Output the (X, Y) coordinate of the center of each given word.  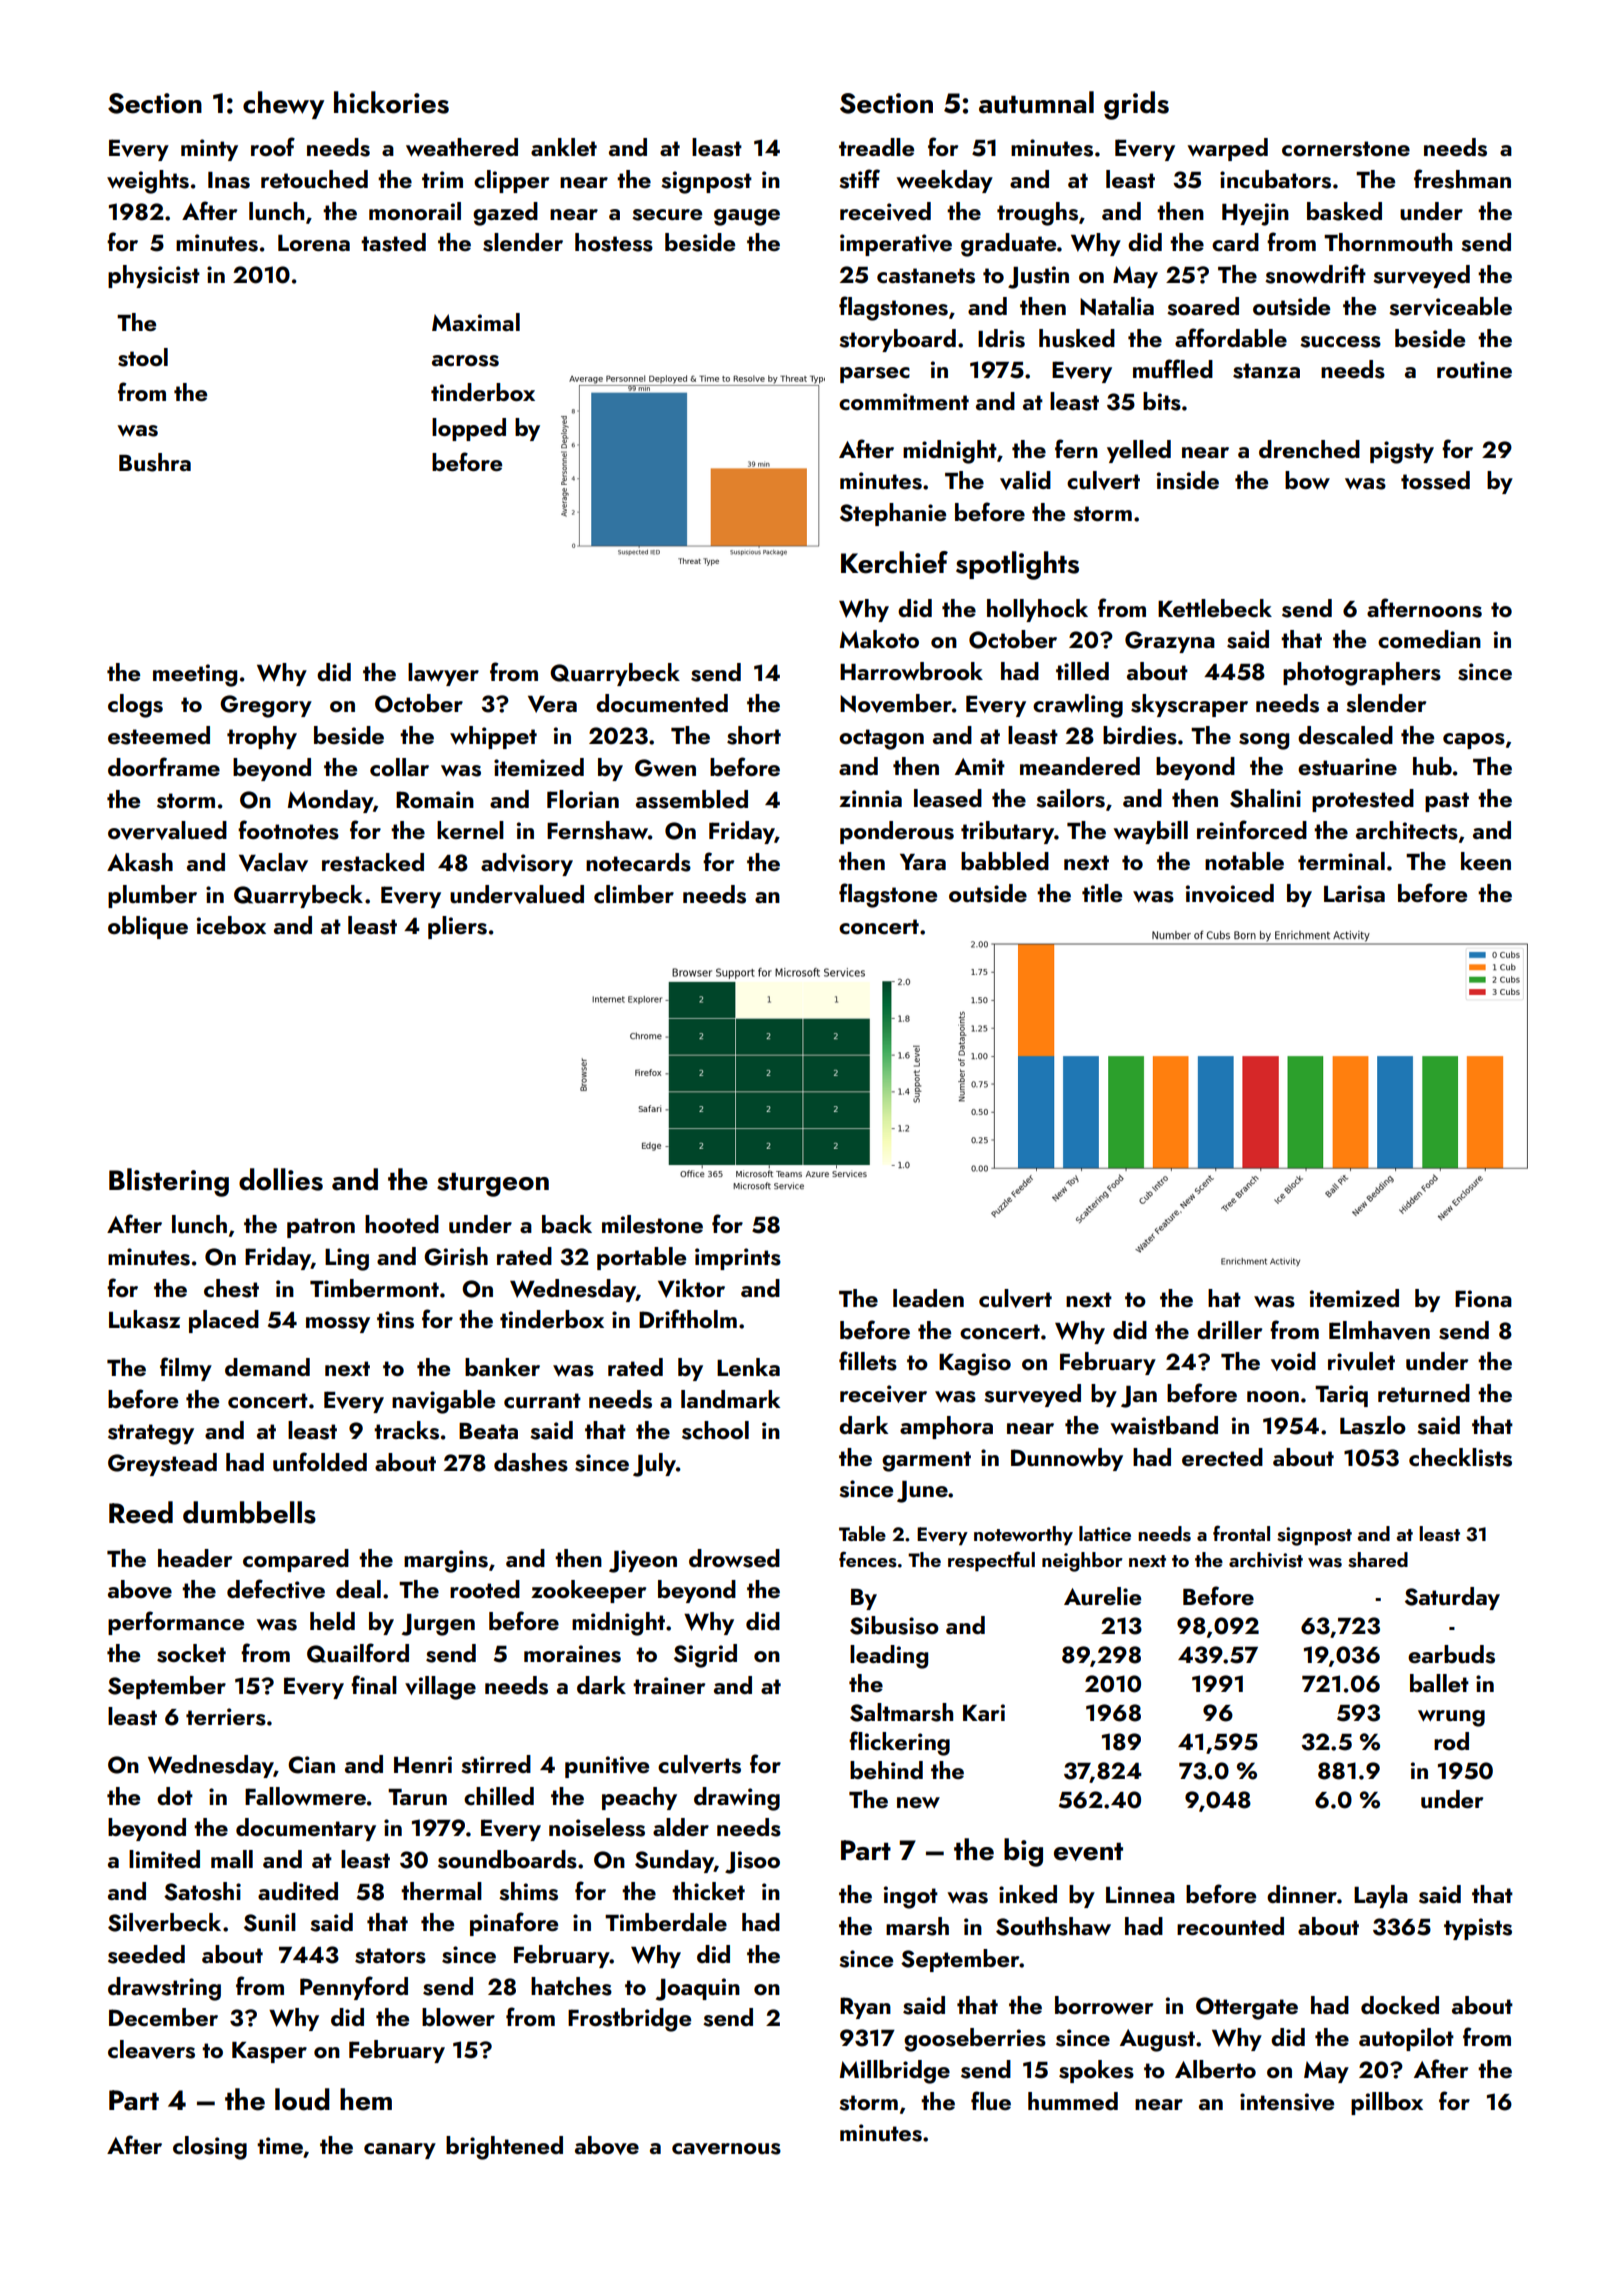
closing (210, 2148)
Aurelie (1102, 1596)
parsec (875, 375)
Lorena (314, 243)
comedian (1429, 639)
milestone (652, 1224)
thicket (708, 1891)
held (332, 1621)
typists (1478, 1929)
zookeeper (588, 1591)
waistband (1164, 1425)
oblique (148, 927)
